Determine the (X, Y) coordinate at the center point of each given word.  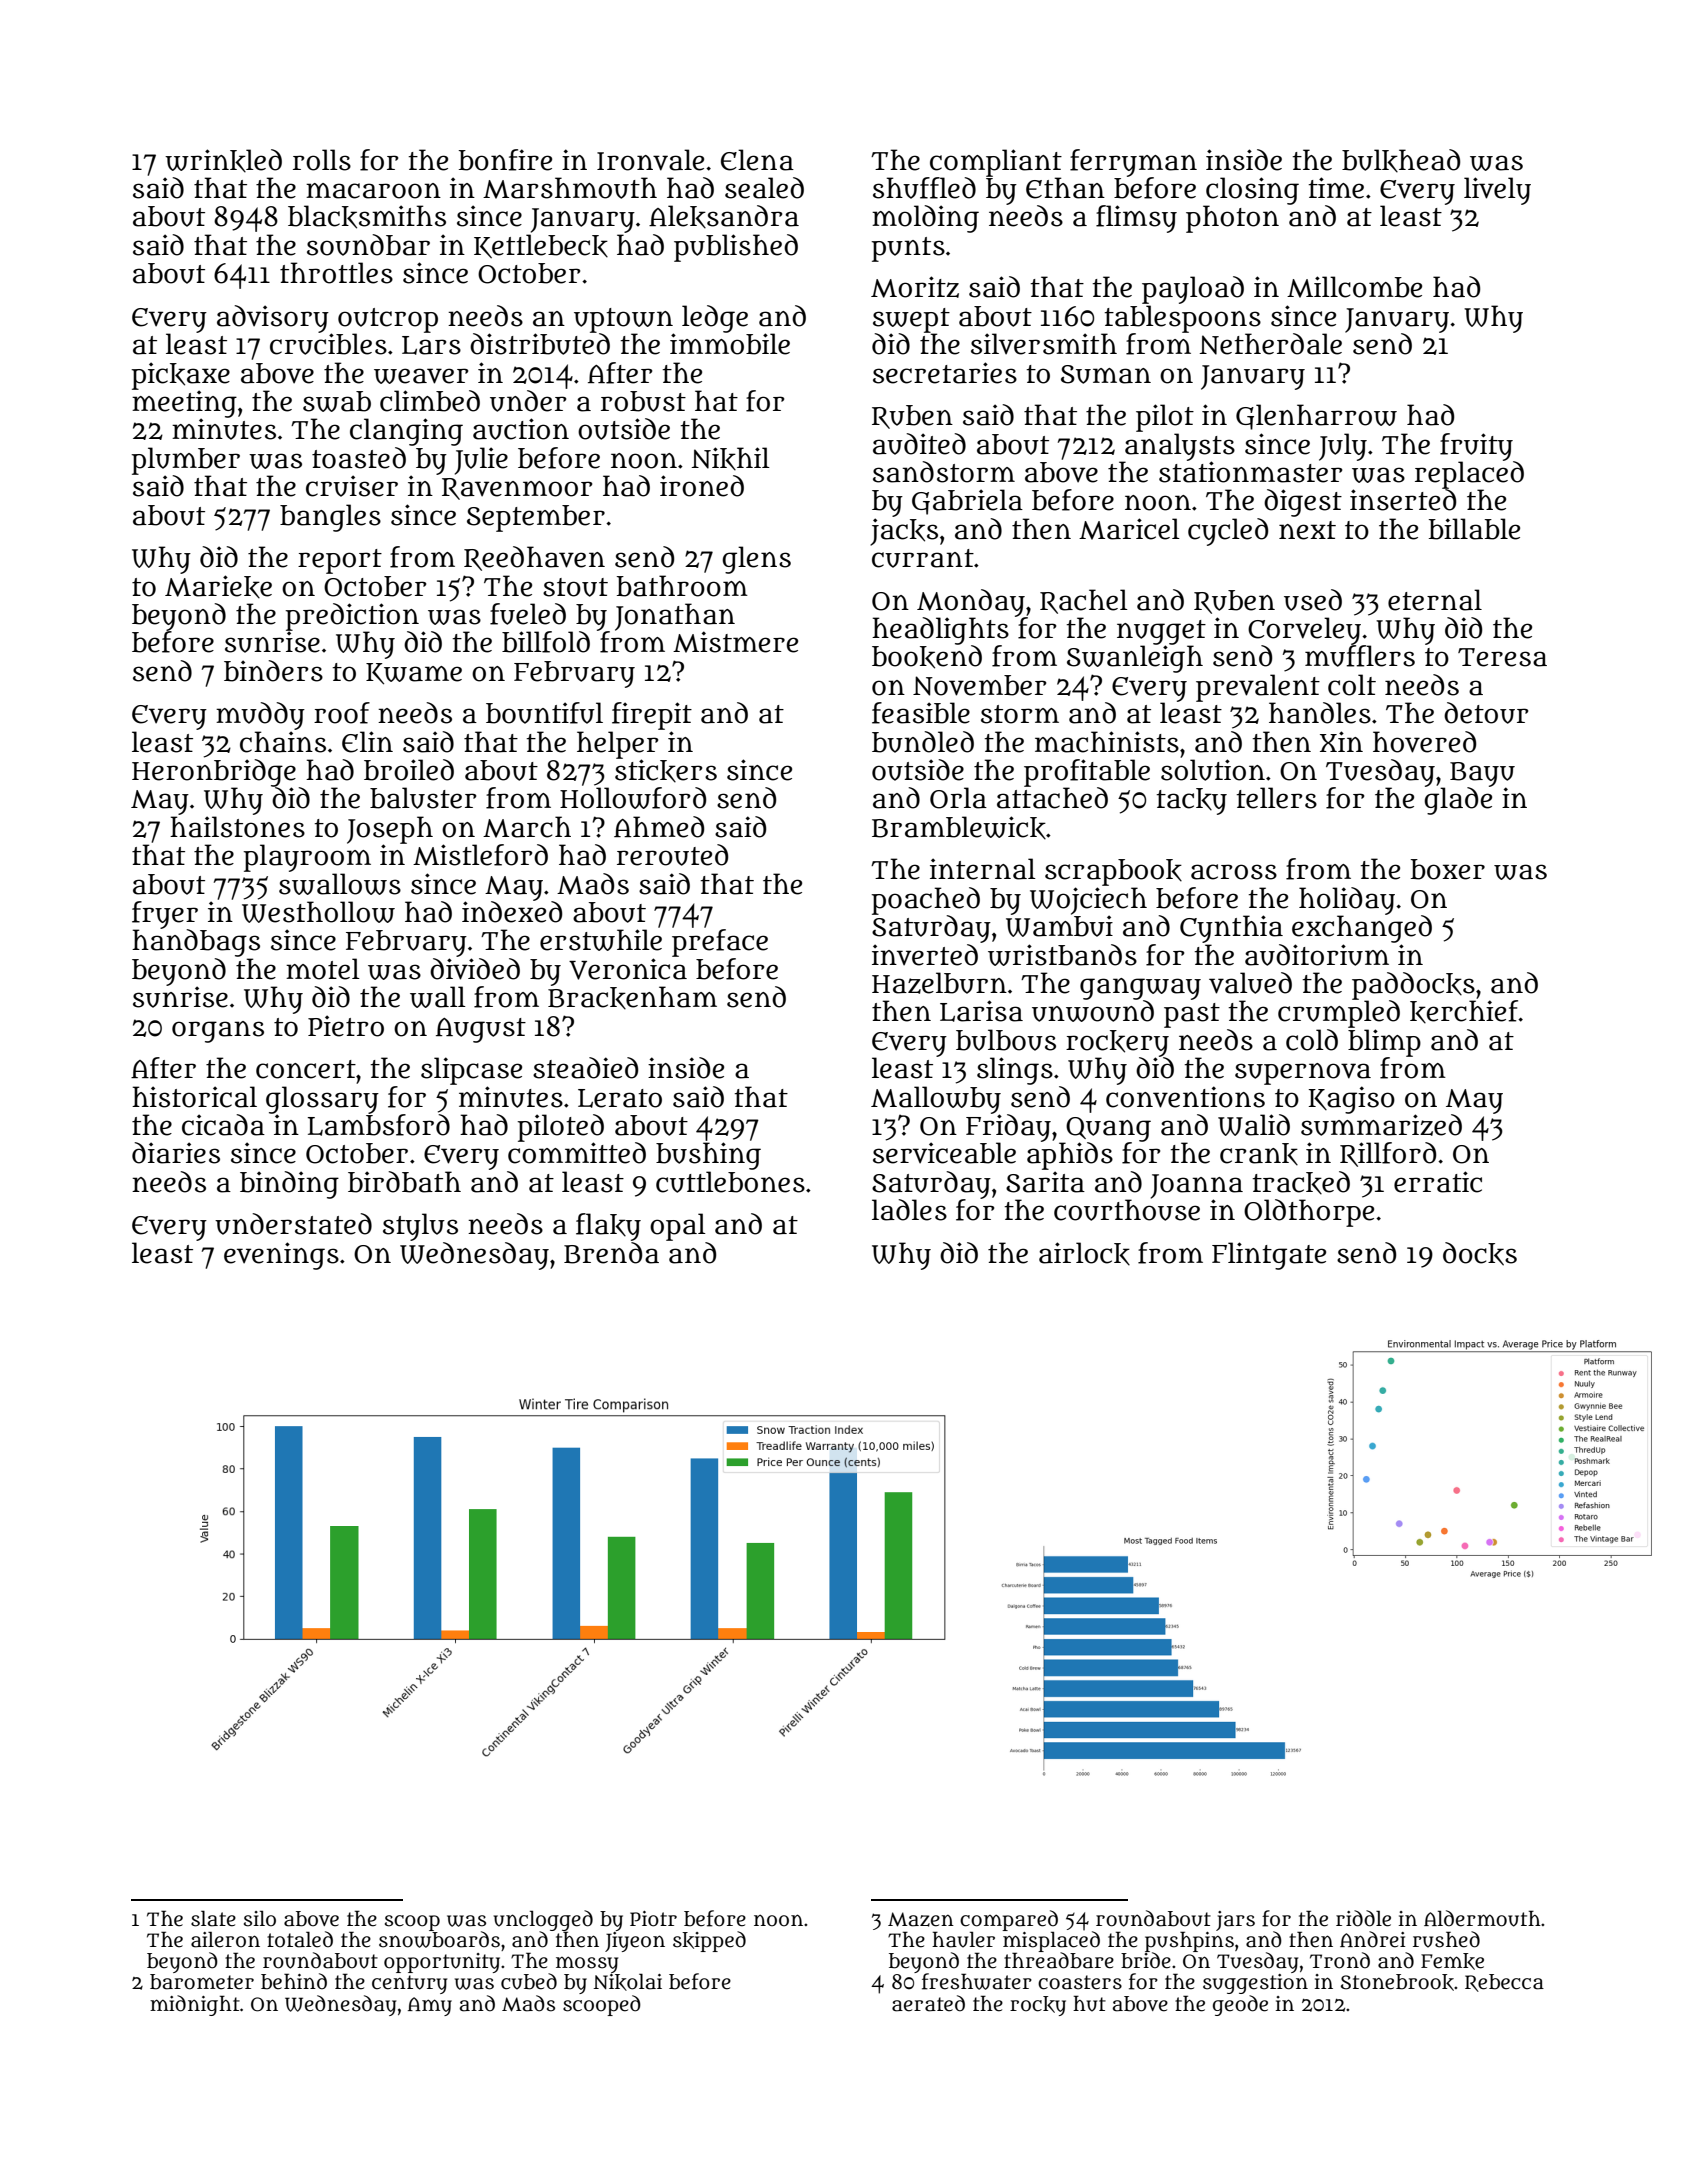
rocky (1038, 2006)
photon (1232, 219)
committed (577, 1153)
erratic (1438, 1182)
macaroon (373, 191)
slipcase (471, 1071)
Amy (430, 2006)
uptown (623, 320)
